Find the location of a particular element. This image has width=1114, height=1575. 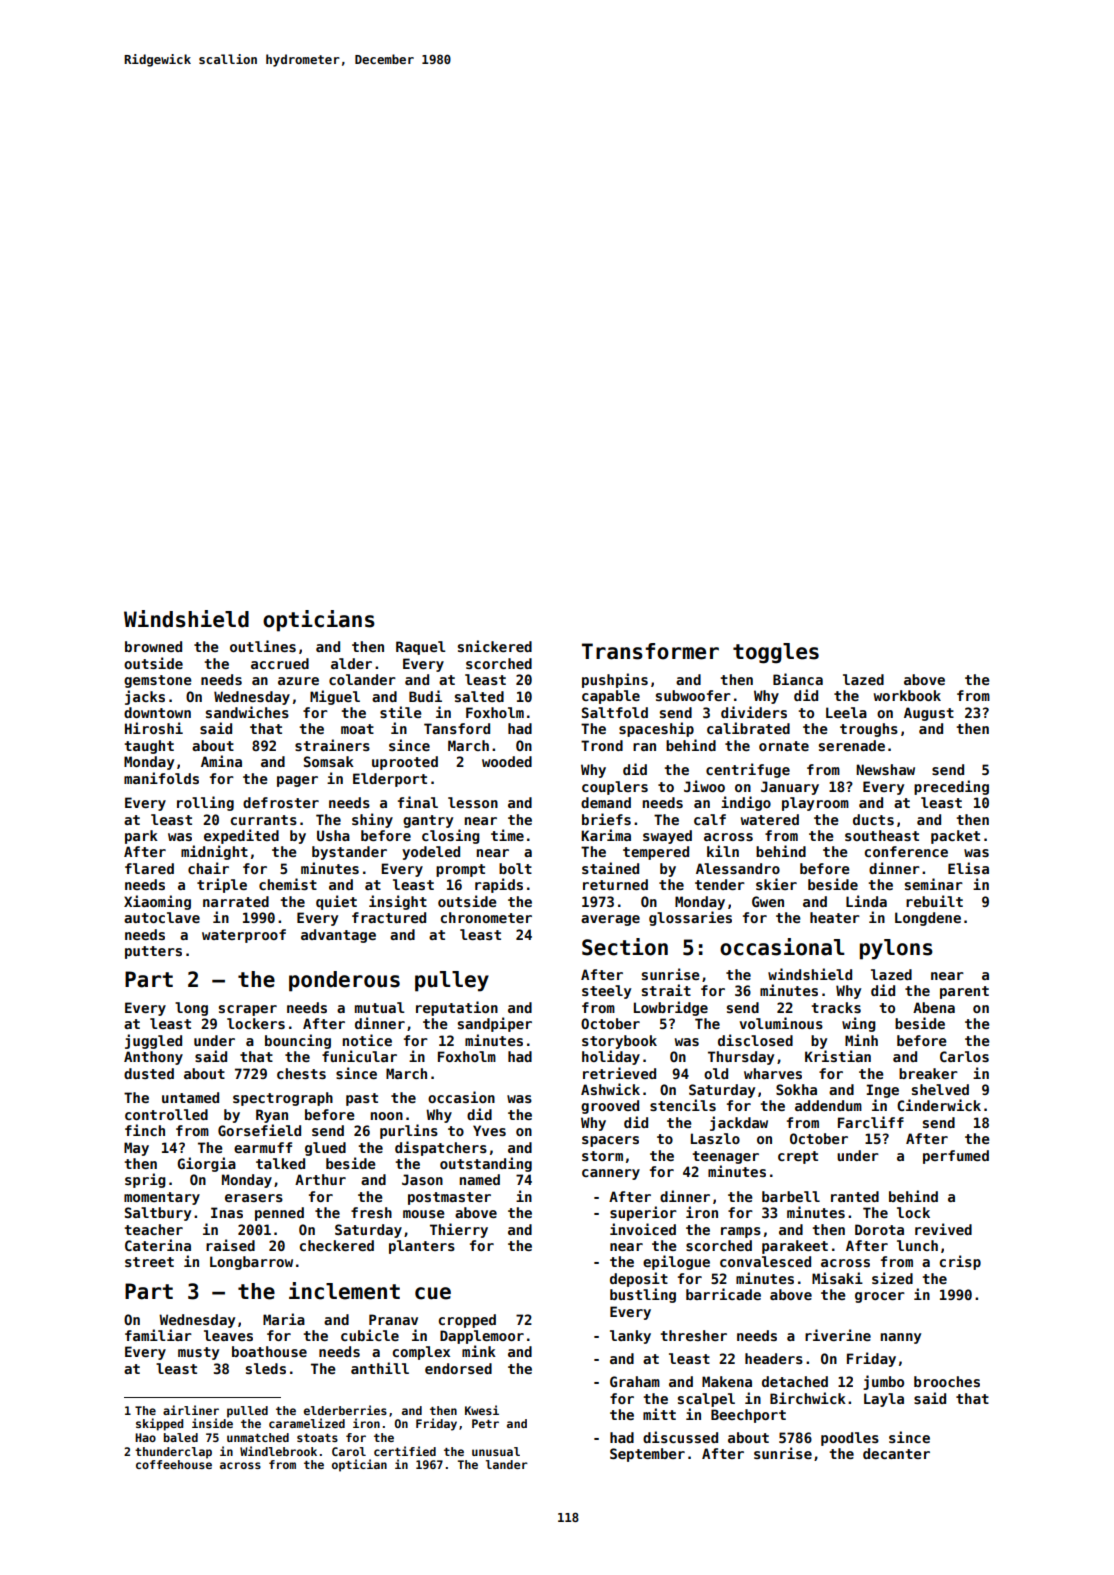

swayed is located at coordinates (667, 837).
